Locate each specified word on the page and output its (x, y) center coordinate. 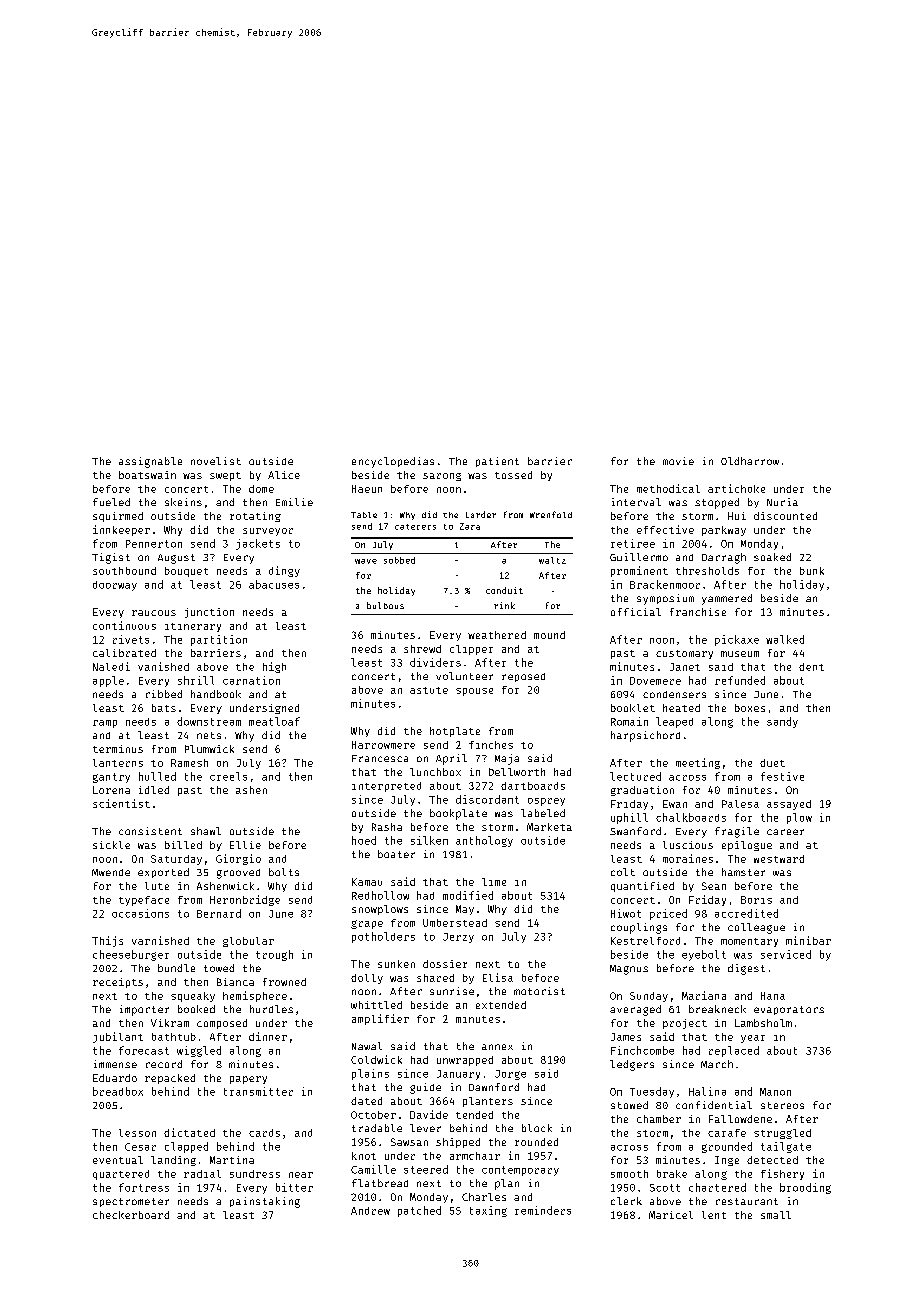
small (776, 1215)
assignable (150, 462)
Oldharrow (750, 461)
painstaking (265, 1202)
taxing (488, 1211)
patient (497, 462)
